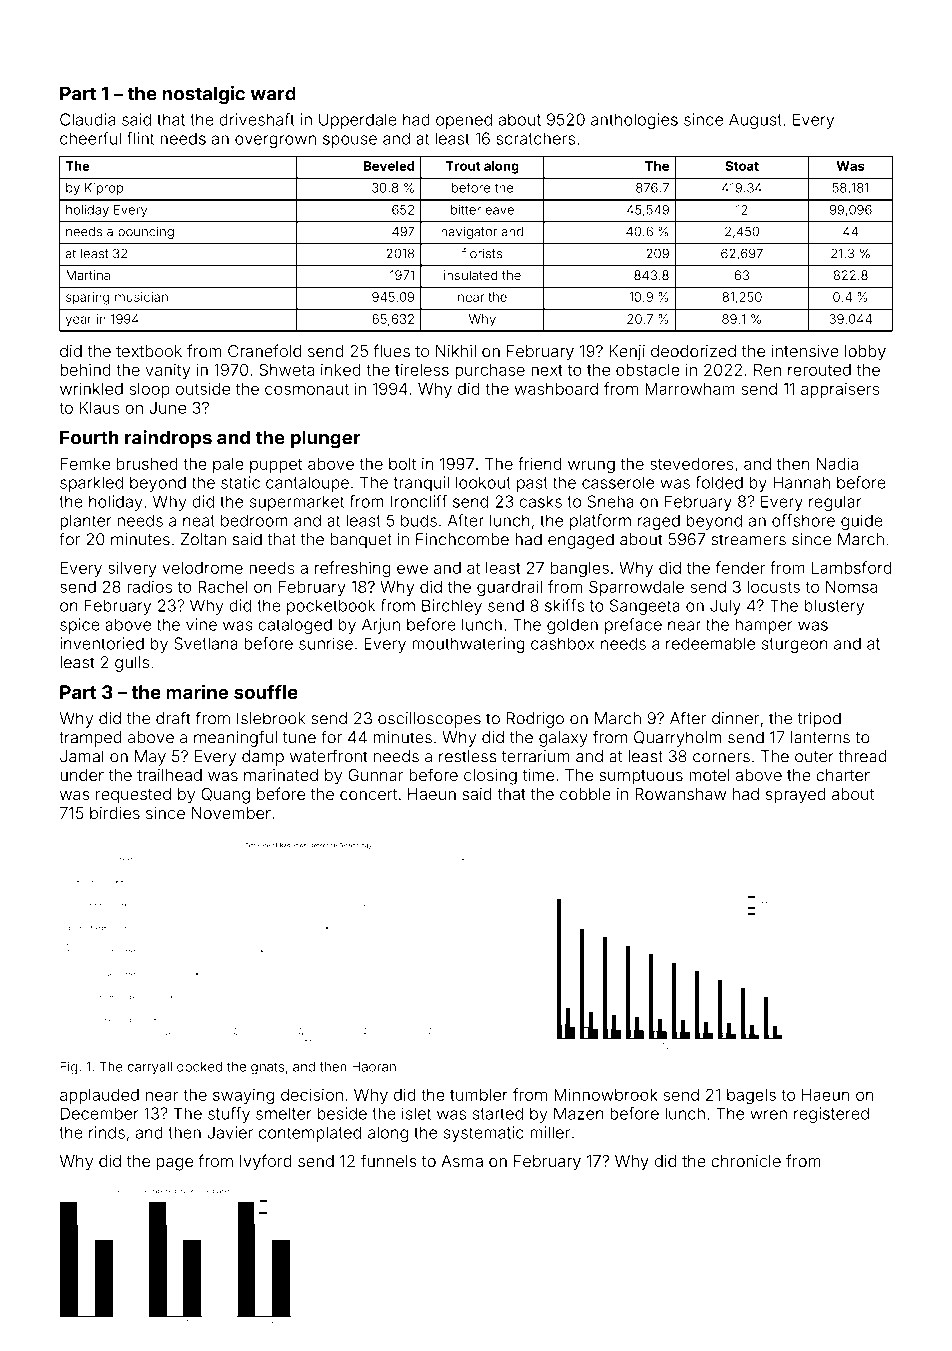  What do you see at coordinates (509, 588) in the page?
I see `guardrail` at bounding box center [509, 588].
